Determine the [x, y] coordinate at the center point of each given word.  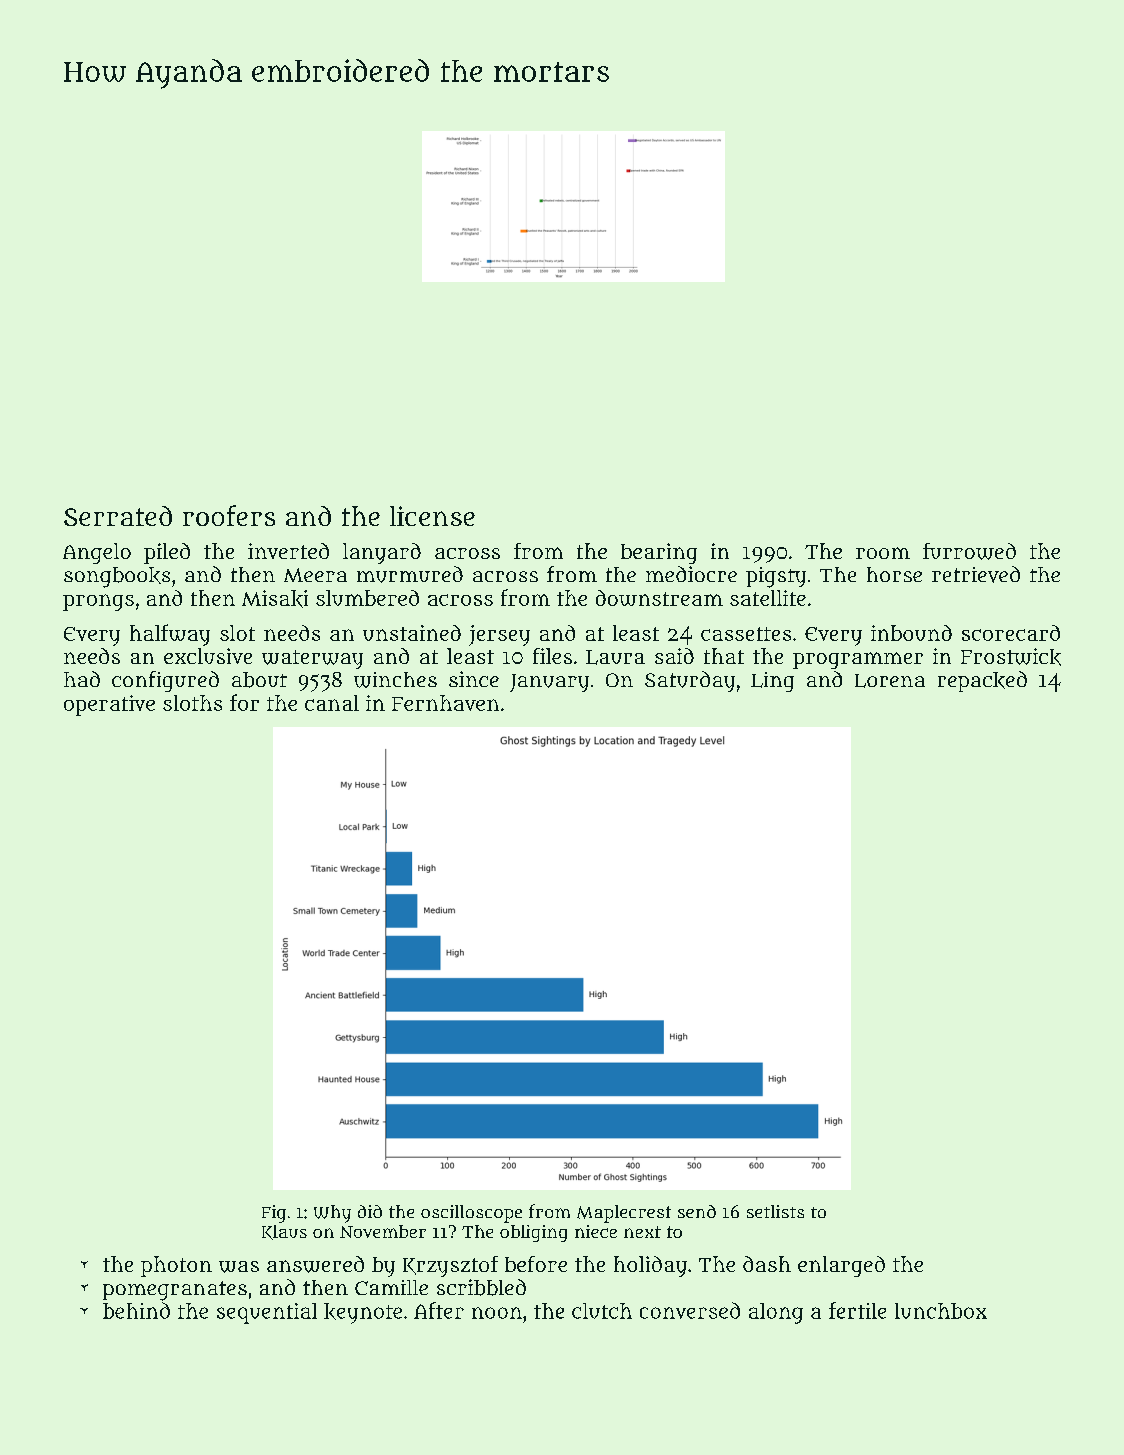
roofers [229, 515]
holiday [650, 1266]
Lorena [890, 681]
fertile [857, 1310]
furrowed [969, 551]
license [432, 516]
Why [332, 1214]
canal [332, 703]
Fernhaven [445, 703]
